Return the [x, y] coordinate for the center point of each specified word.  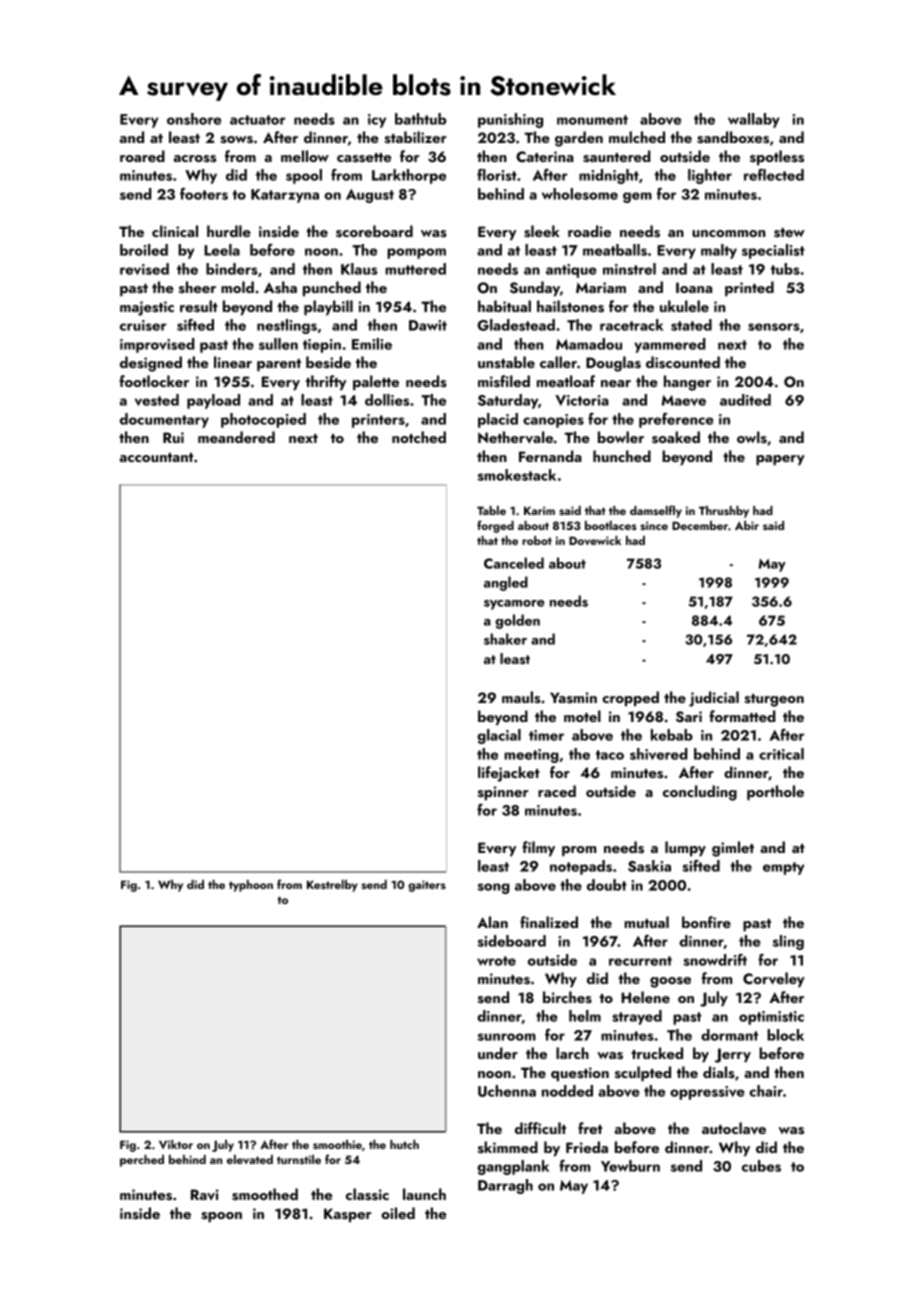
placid [498, 420]
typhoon [251, 886]
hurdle [229, 231]
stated [691, 325]
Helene [645, 997]
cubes [761, 1166]
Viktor [176, 1144]
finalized [549, 922]
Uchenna [507, 1091]
